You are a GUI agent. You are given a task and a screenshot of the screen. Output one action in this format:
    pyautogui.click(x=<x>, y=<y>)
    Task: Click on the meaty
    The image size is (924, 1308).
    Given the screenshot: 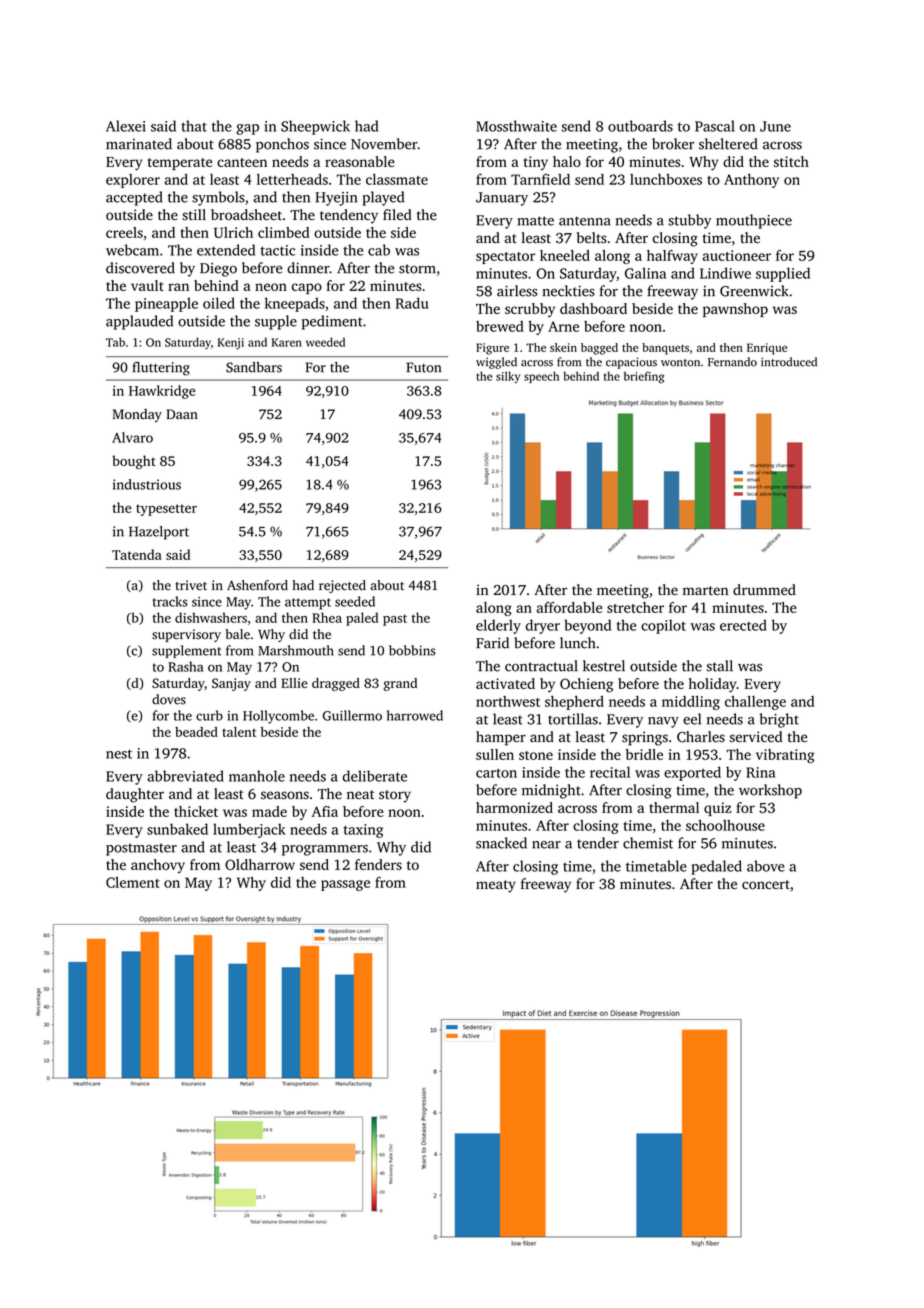 What is the action you would take?
    pyautogui.click(x=496, y=886)
